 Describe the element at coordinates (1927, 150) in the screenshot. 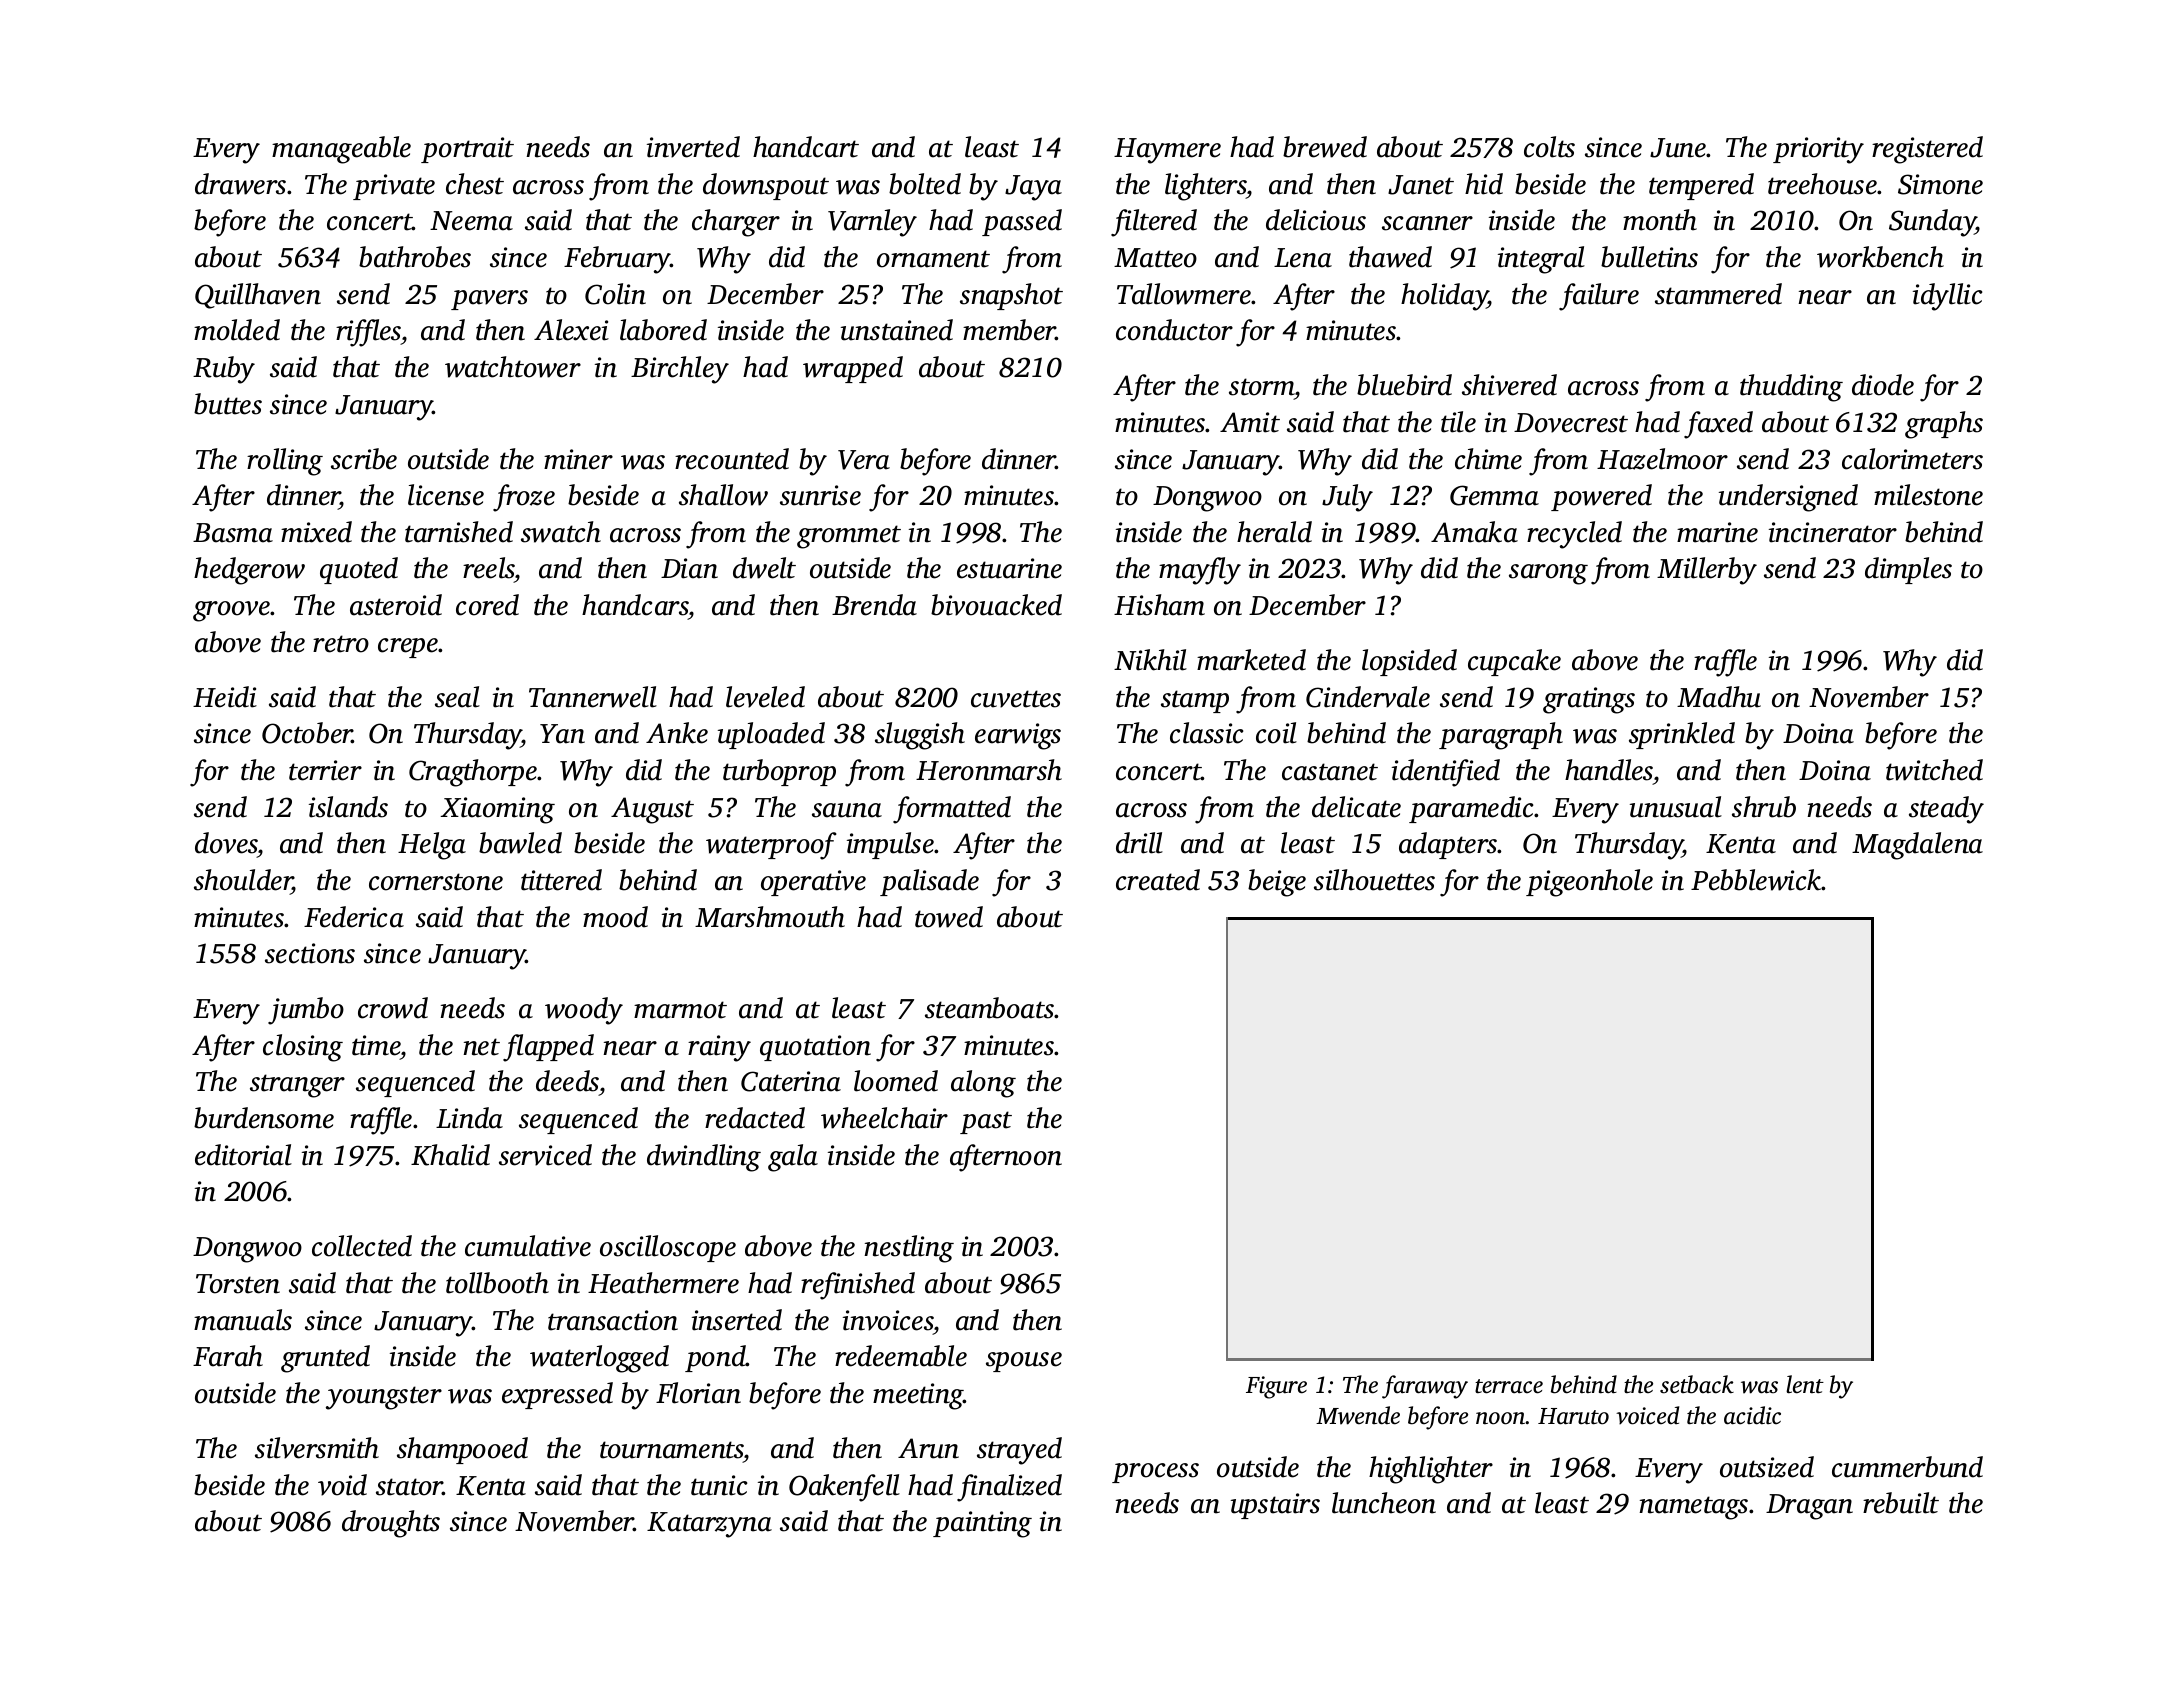

I see `registered` at that location.
